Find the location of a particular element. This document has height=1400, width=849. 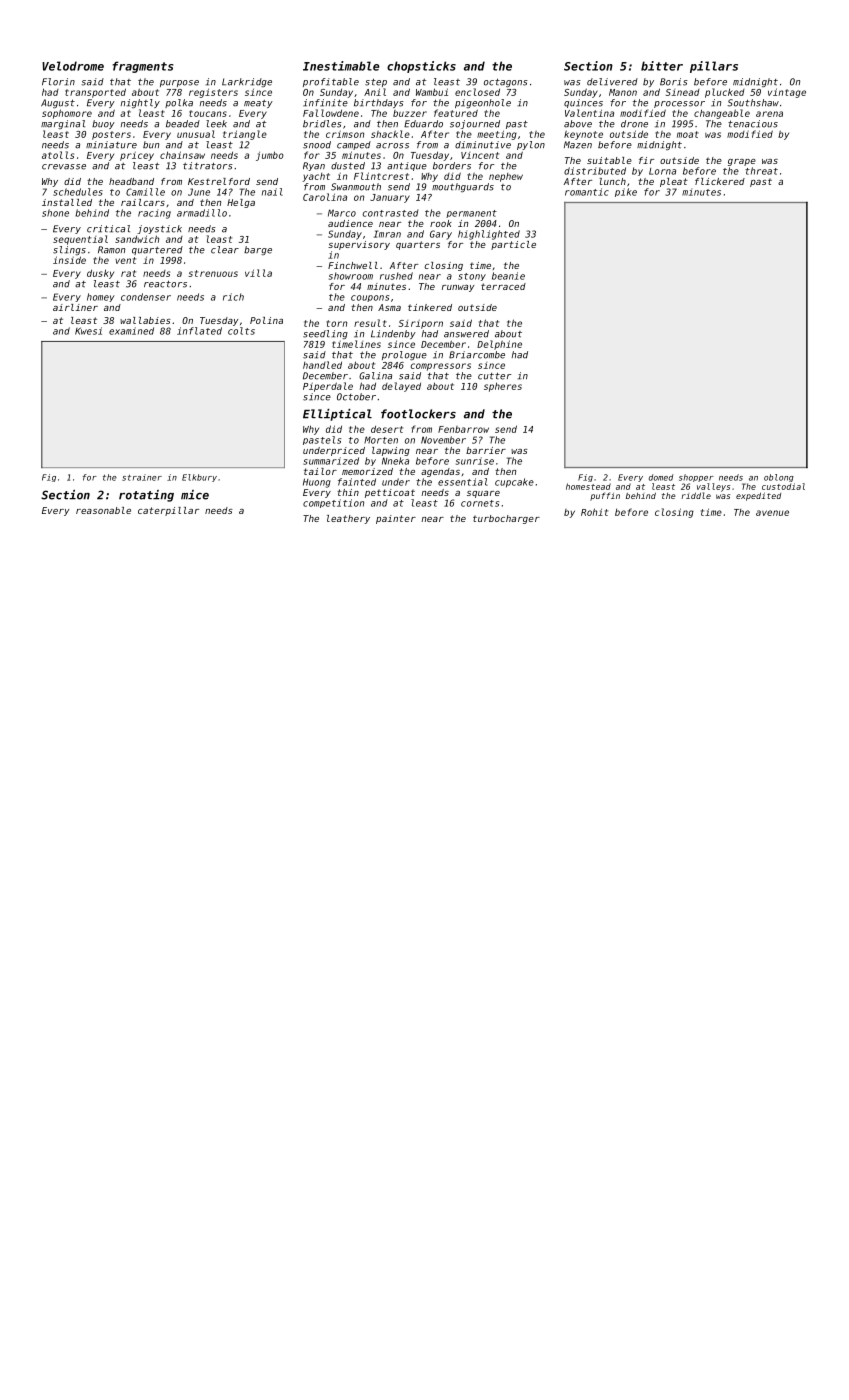

November is located at coordinates (443, 440).
